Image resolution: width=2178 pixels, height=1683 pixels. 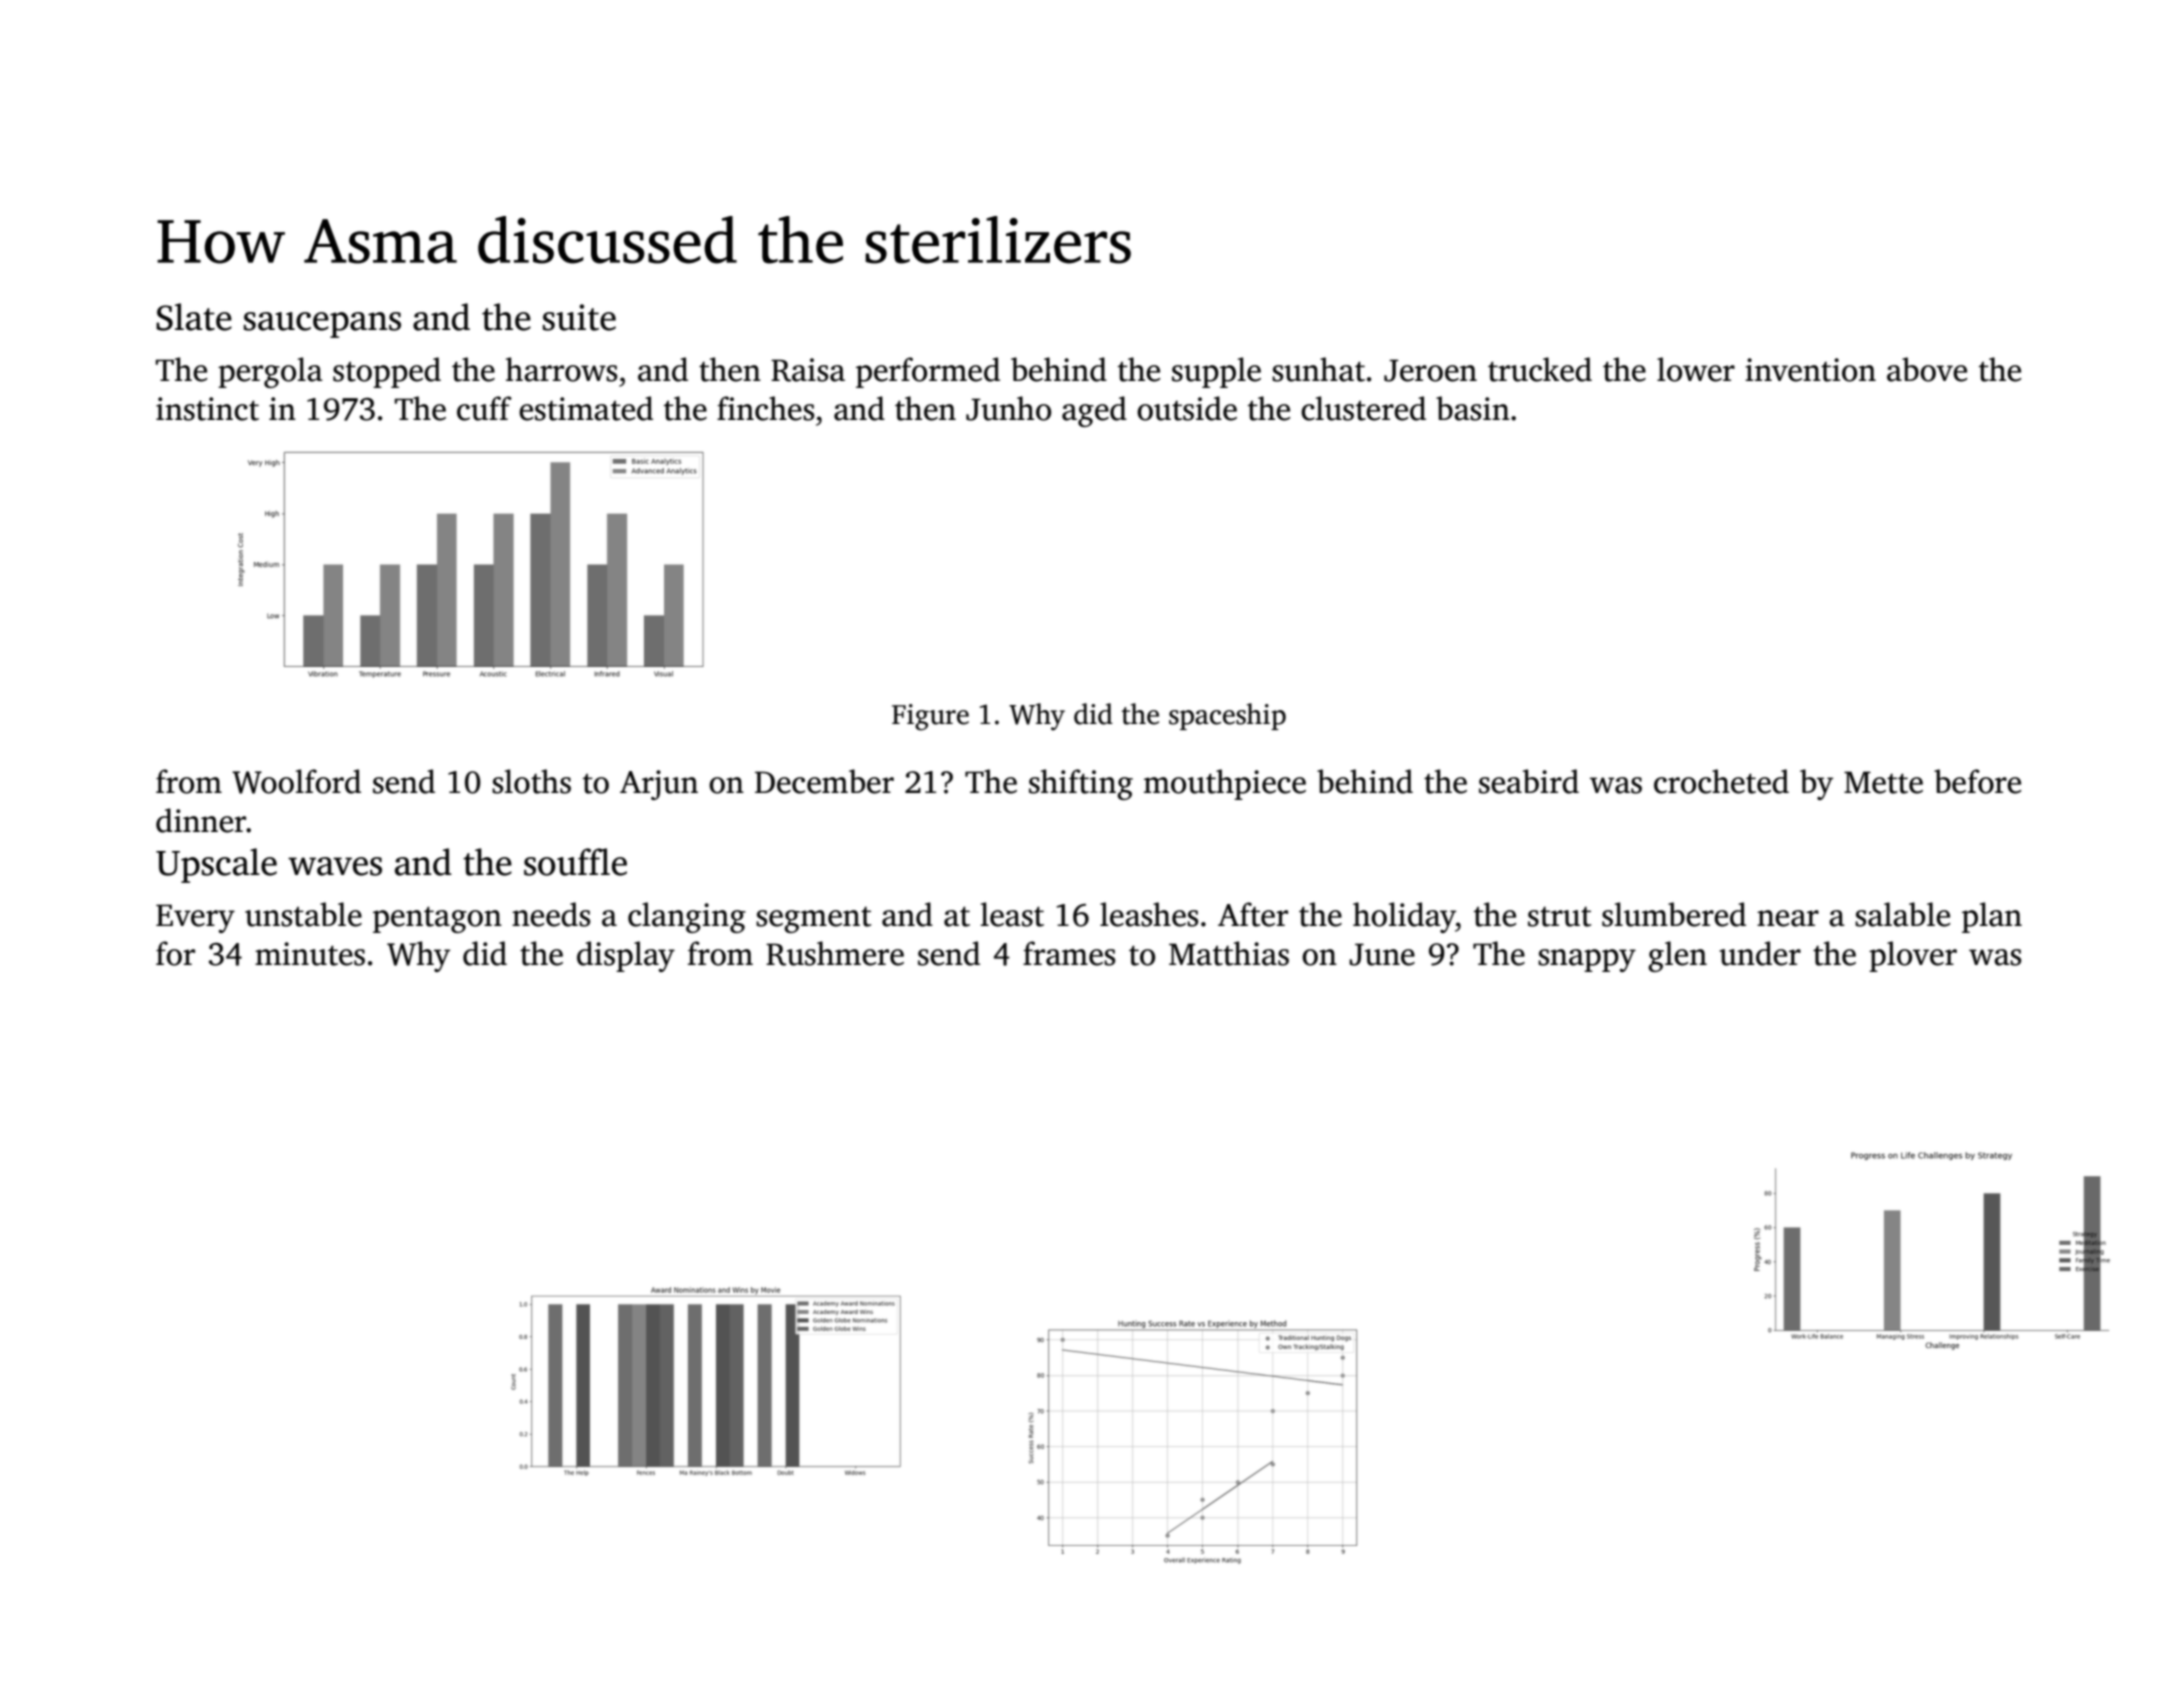 I want to click on Figure, so click(x=930, y=717).
